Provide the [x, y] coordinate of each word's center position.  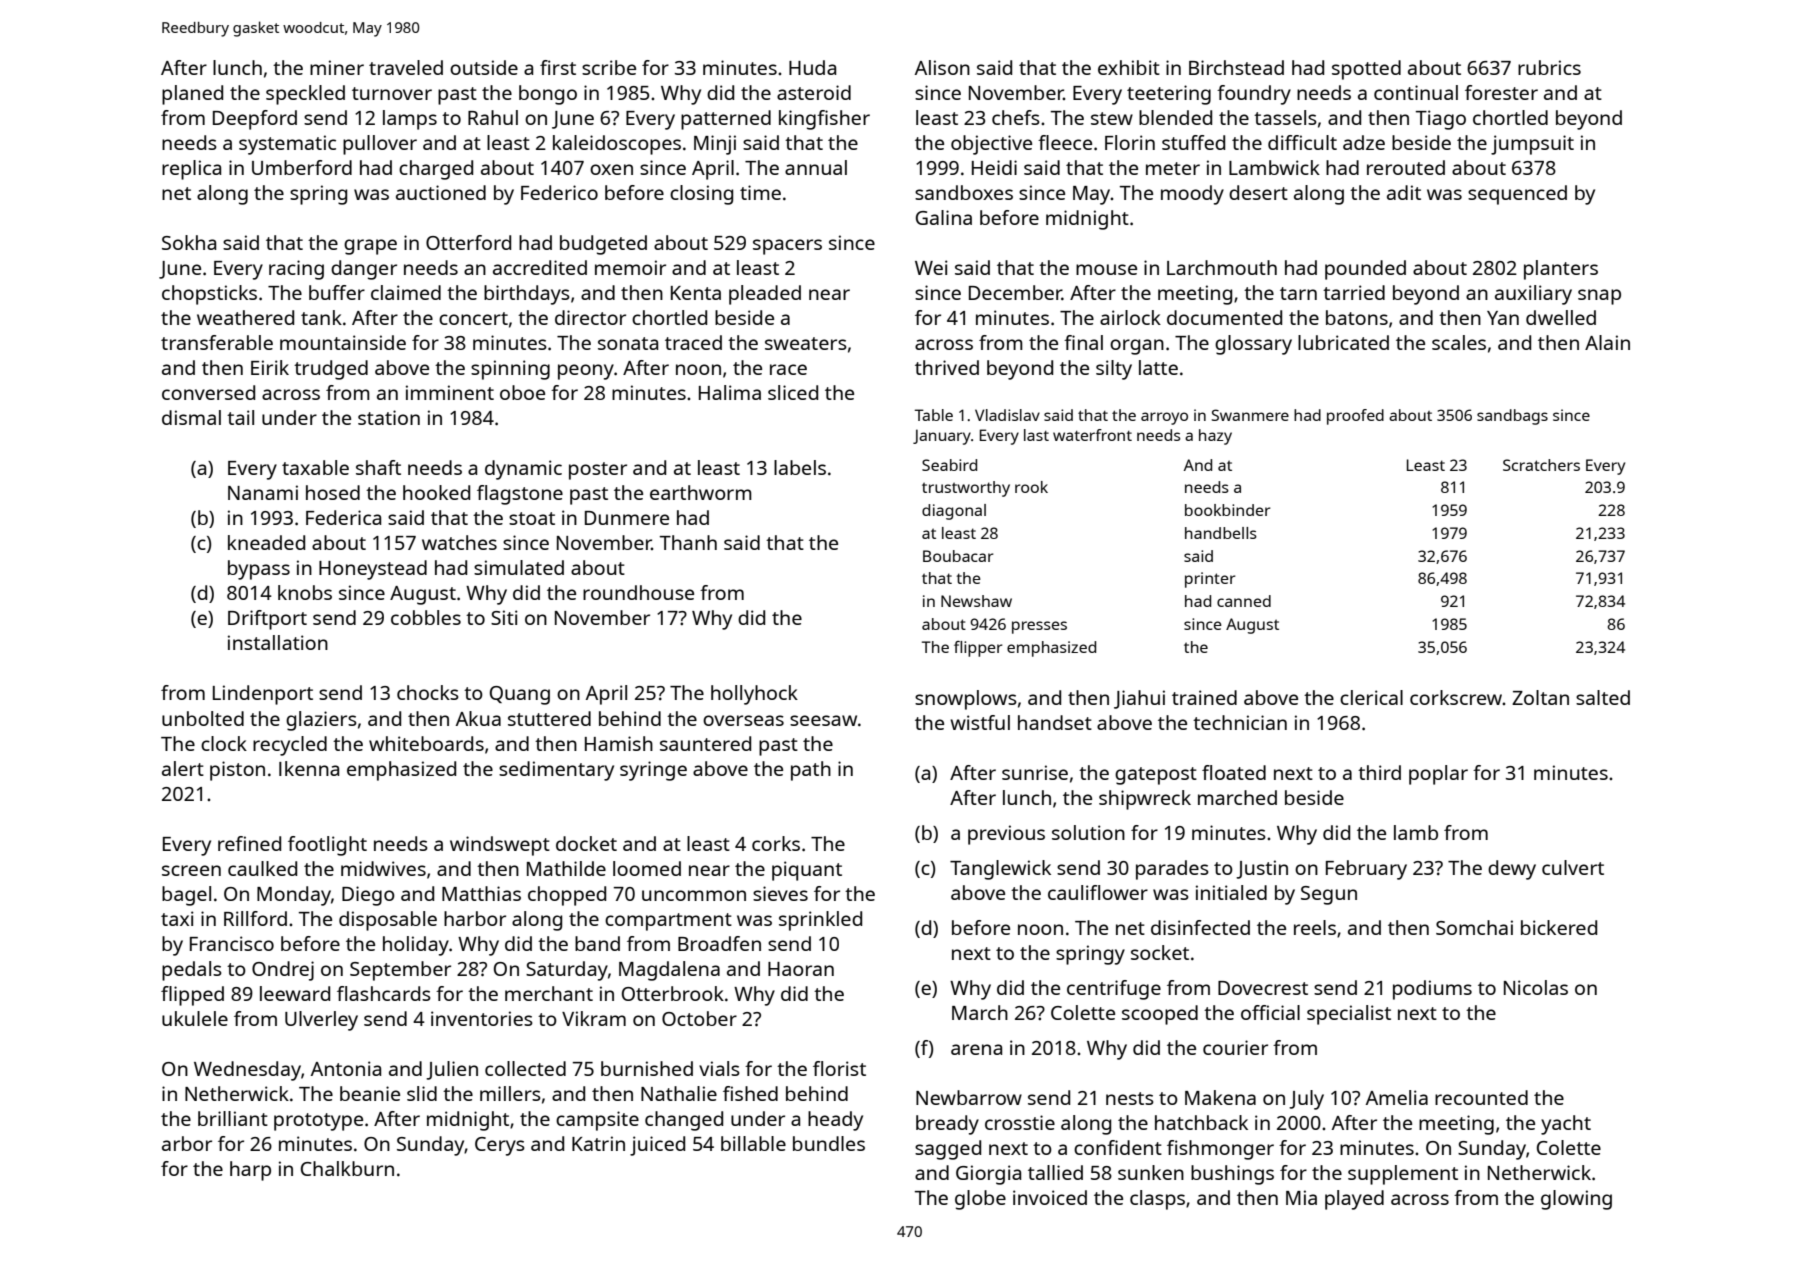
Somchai [1474, 927]
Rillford [255, 918]
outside [484, 67]
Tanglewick [1000, 870]
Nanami [263, 492]
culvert [1573, 867]
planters [1561, 270]
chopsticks [209, 295]
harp [250, 1171]
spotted [1366, 70]
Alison [942, 67]
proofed [1355, 417]
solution [1088, 832]
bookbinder [1228, 510]
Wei [931, 267]
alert [183, 768]
